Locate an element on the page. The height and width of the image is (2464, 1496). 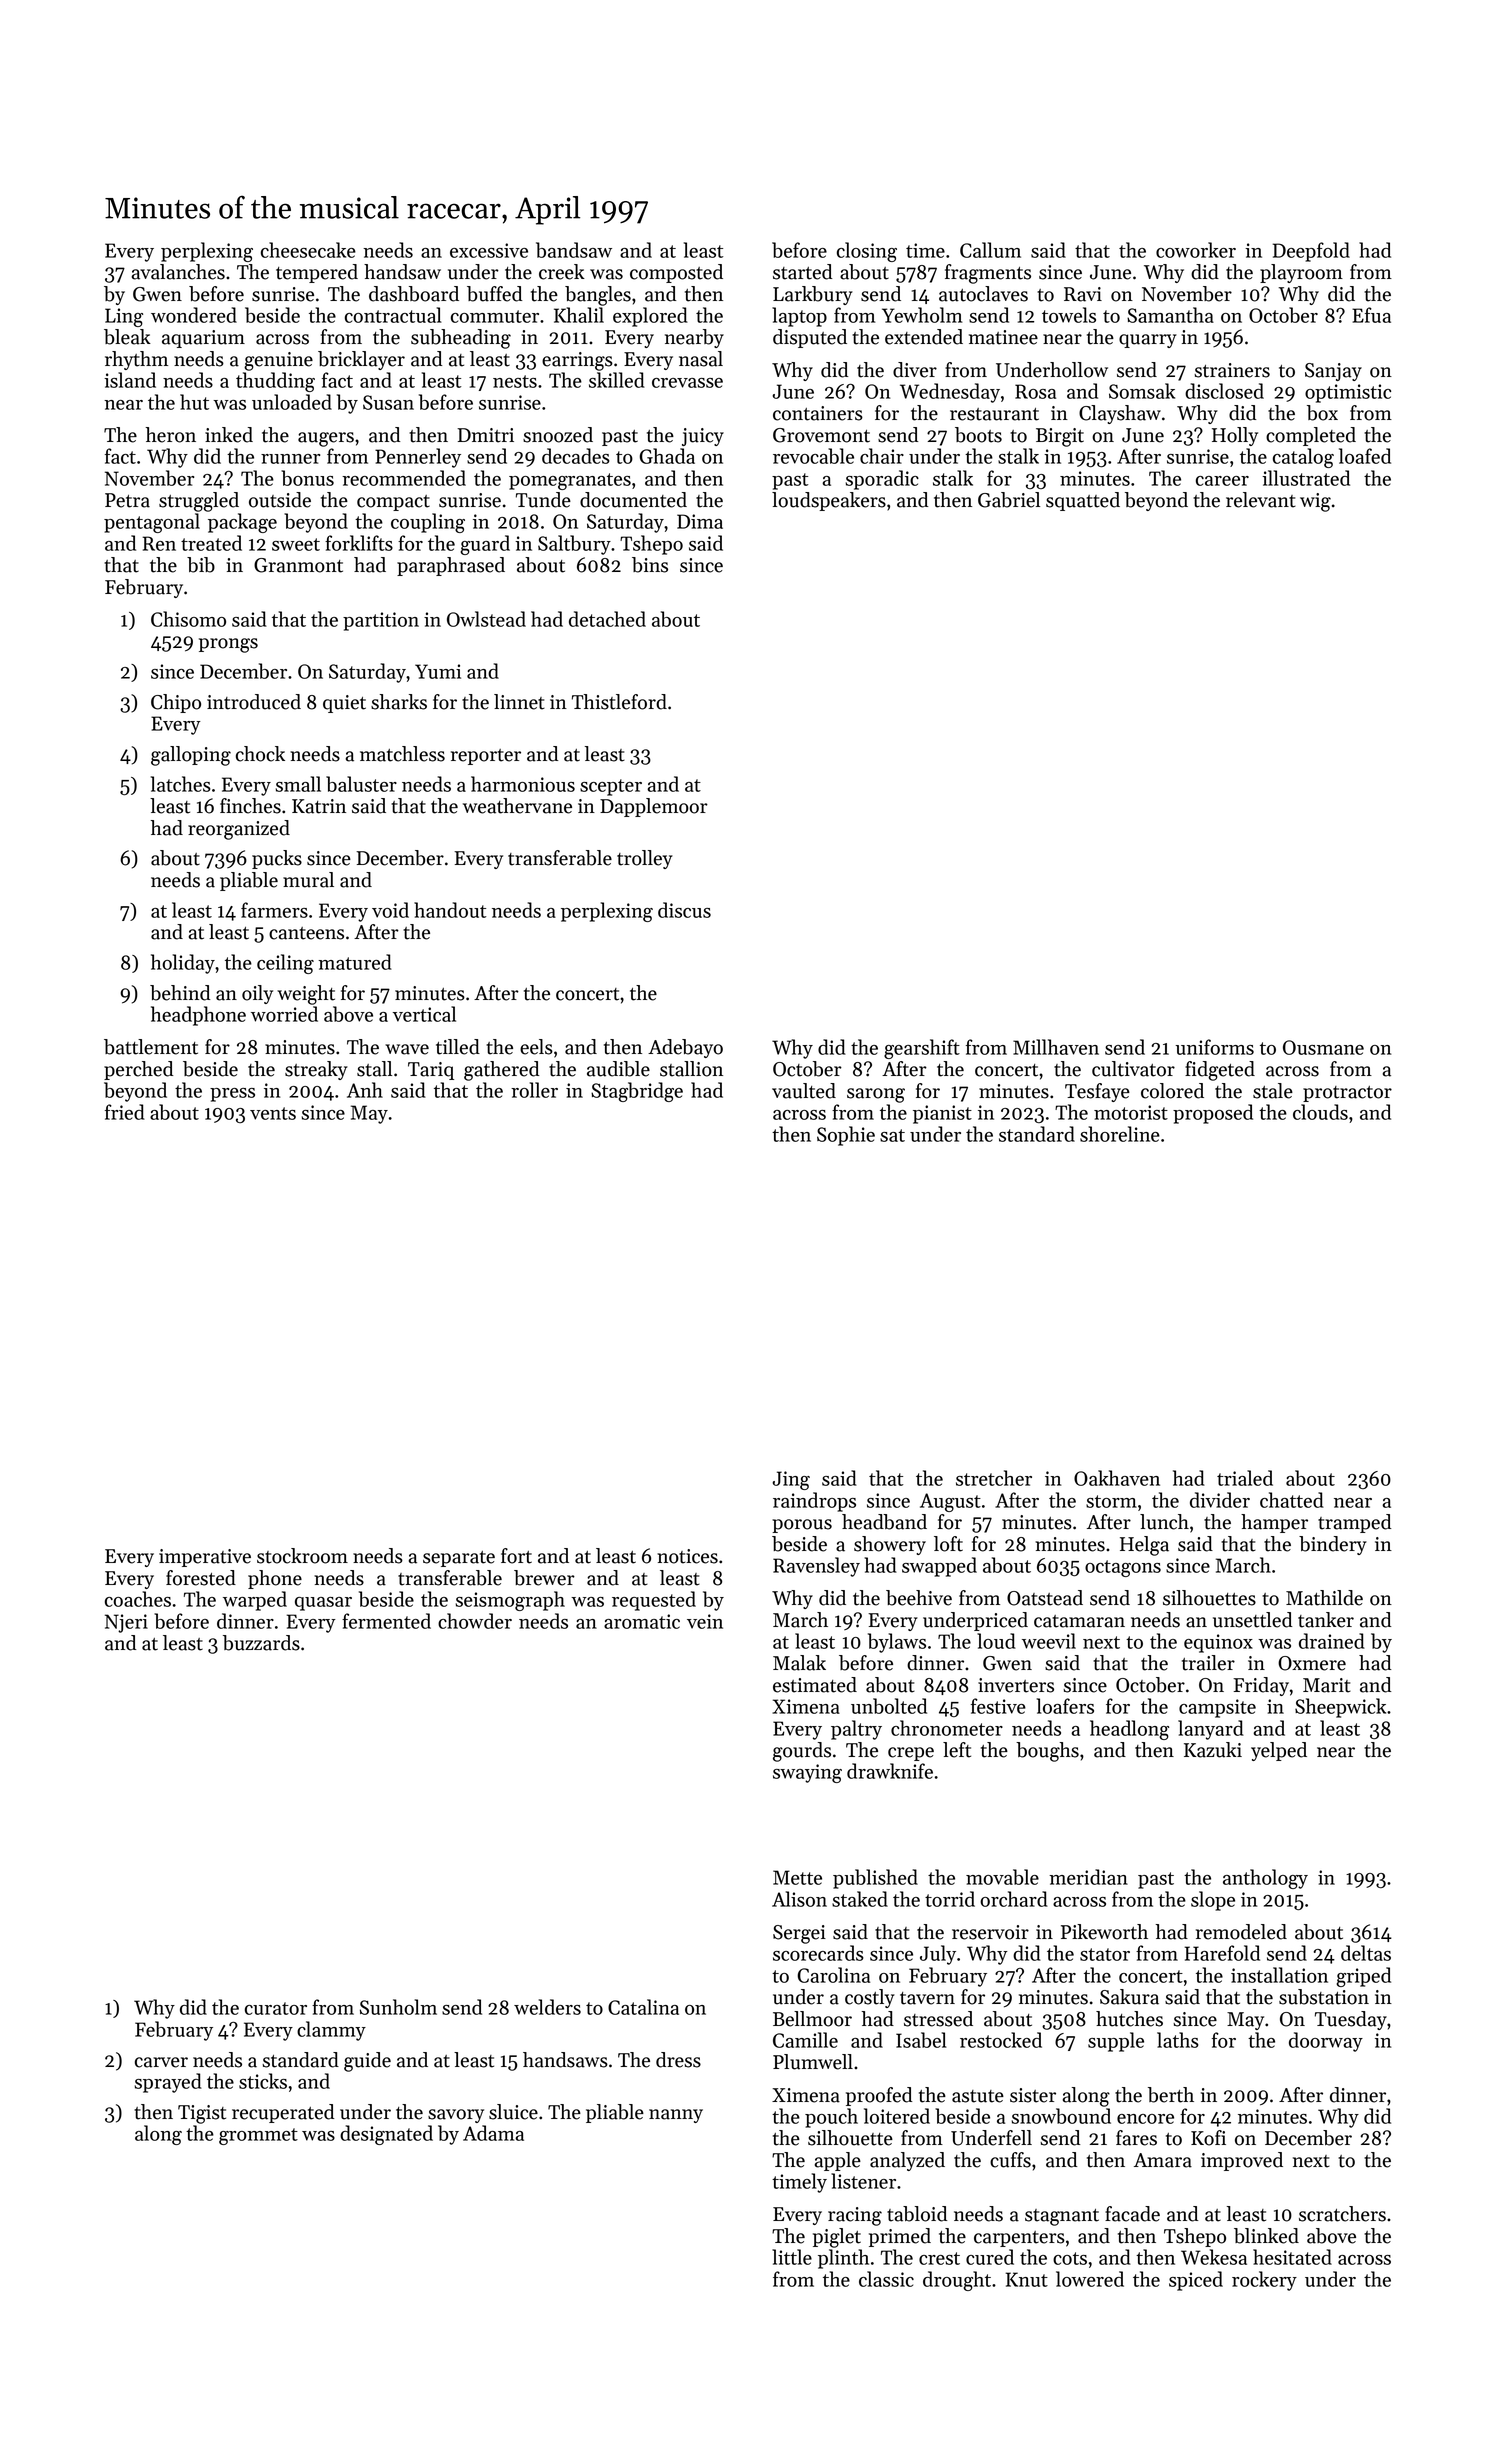
bib is located at coordinates (201, 565).
